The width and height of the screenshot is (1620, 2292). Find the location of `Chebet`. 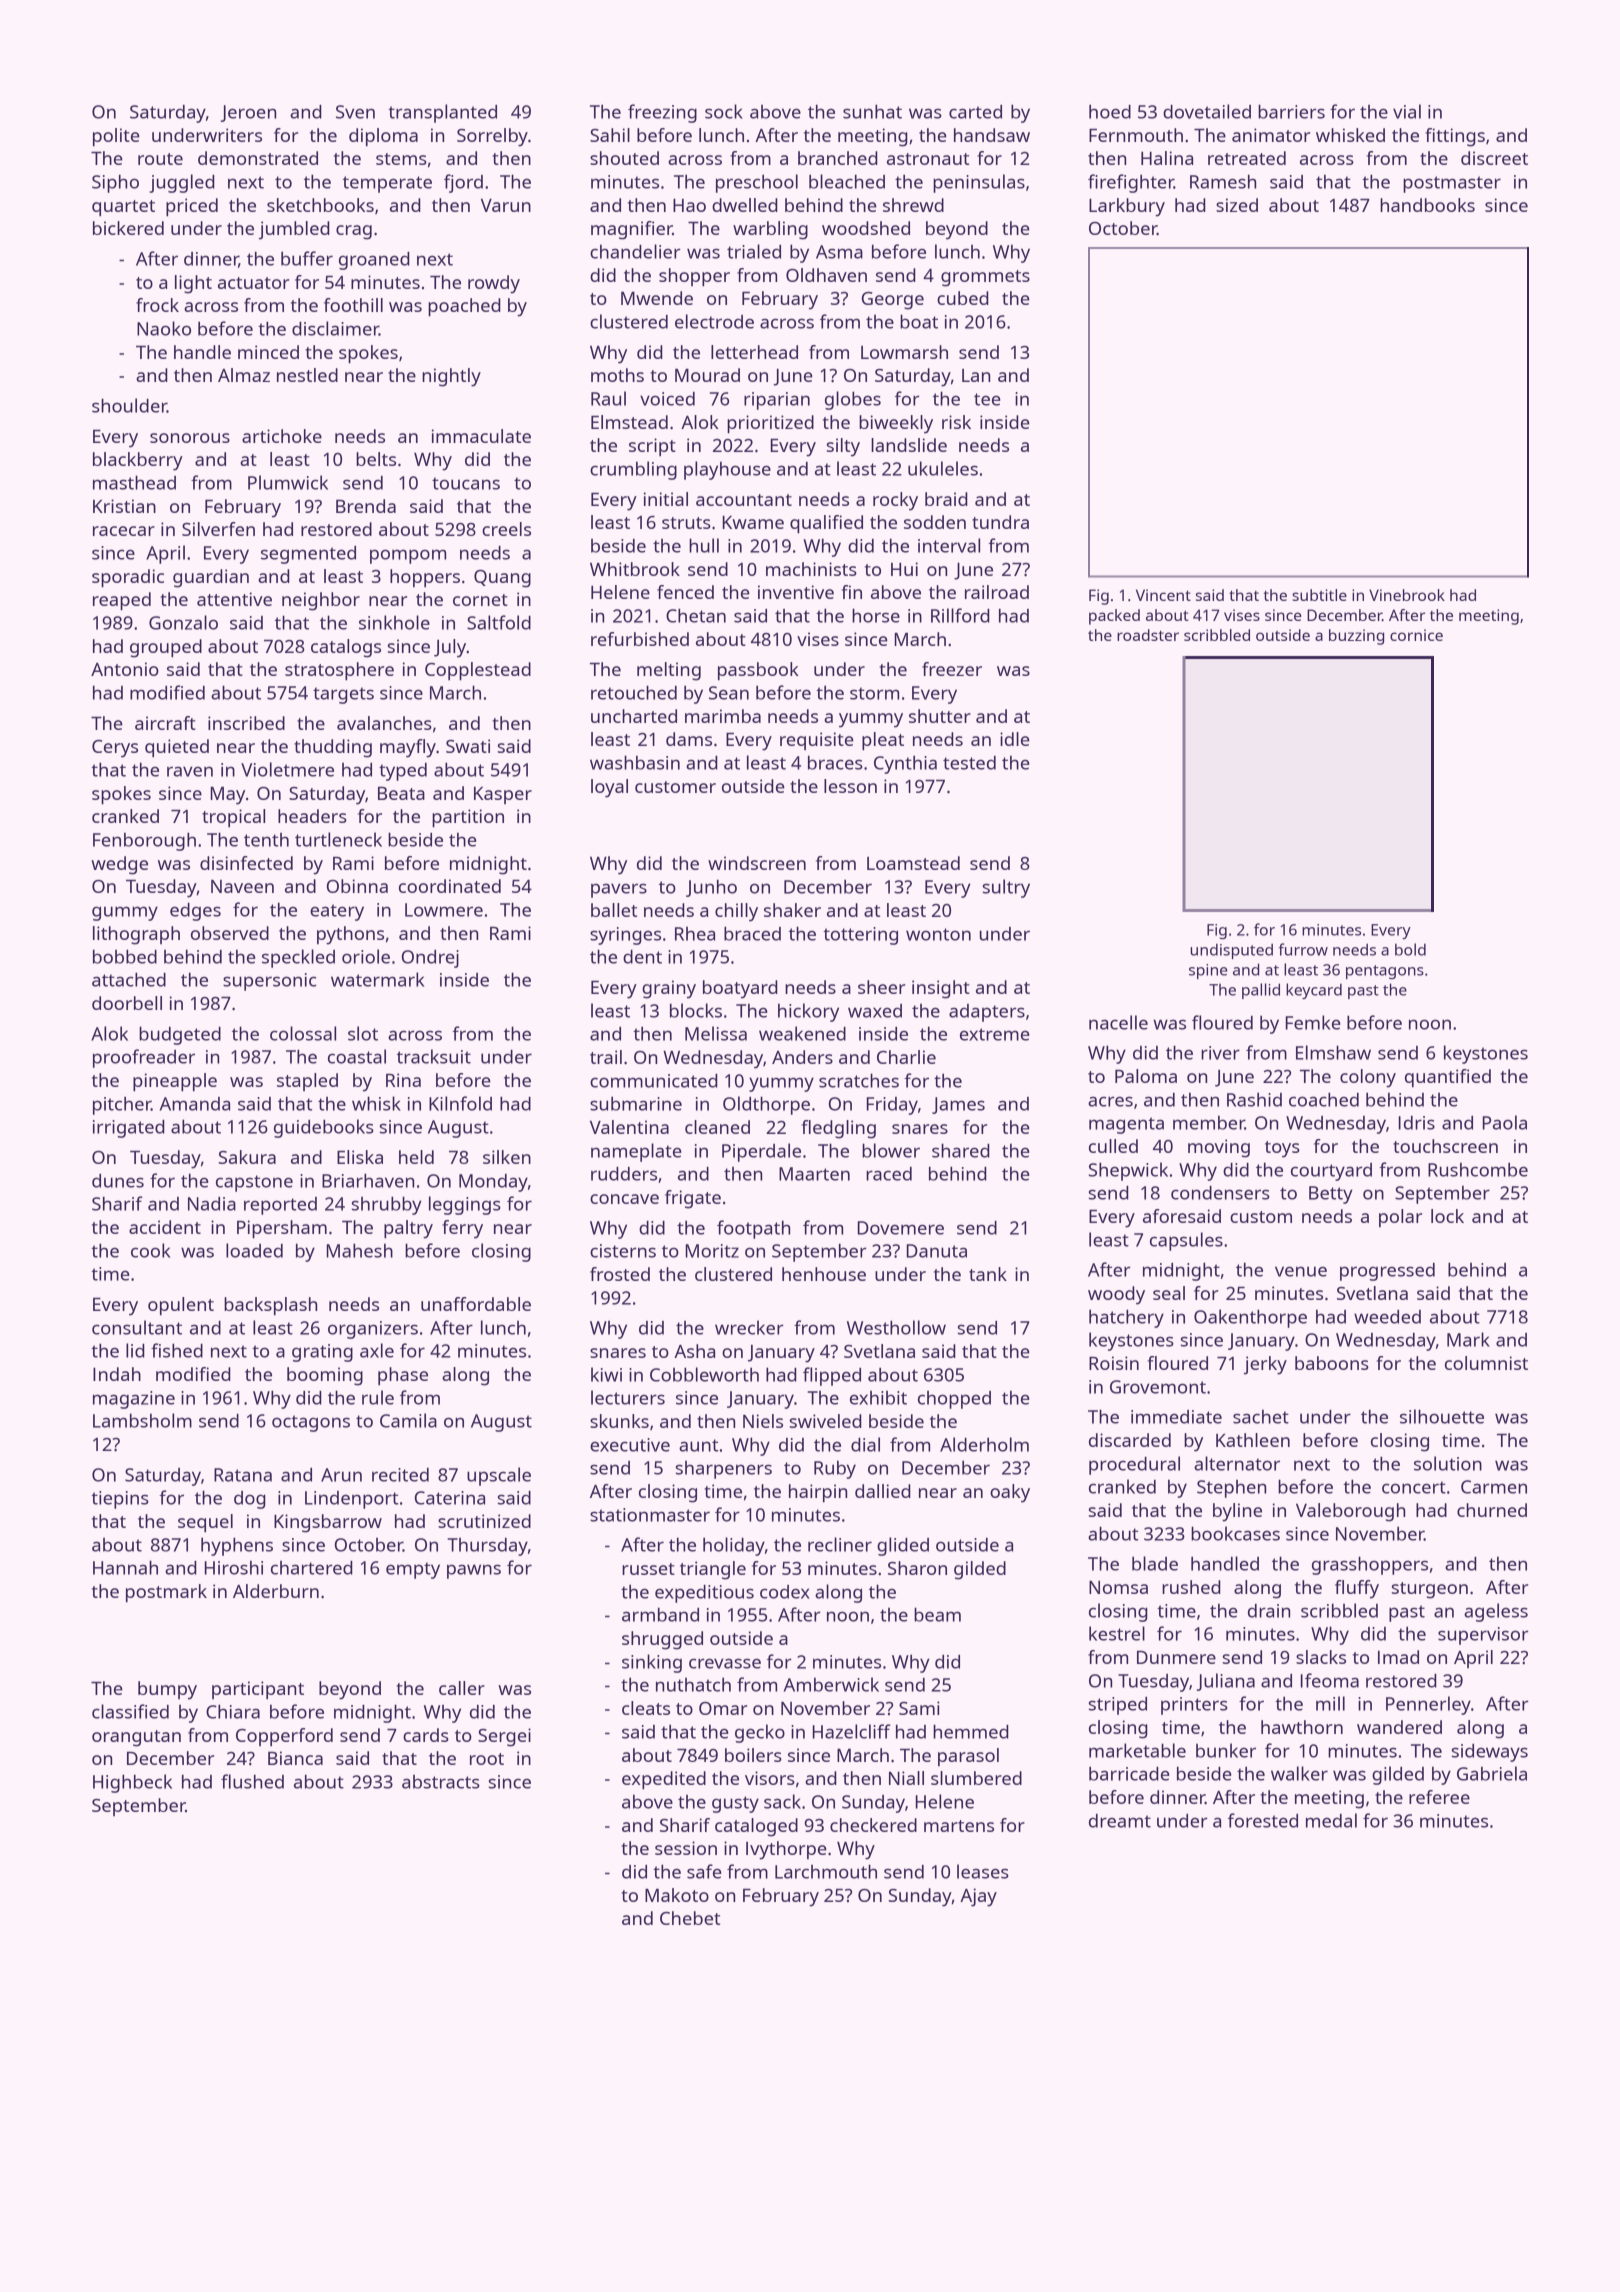

Chebet is located at coordinates (690, 1918).
